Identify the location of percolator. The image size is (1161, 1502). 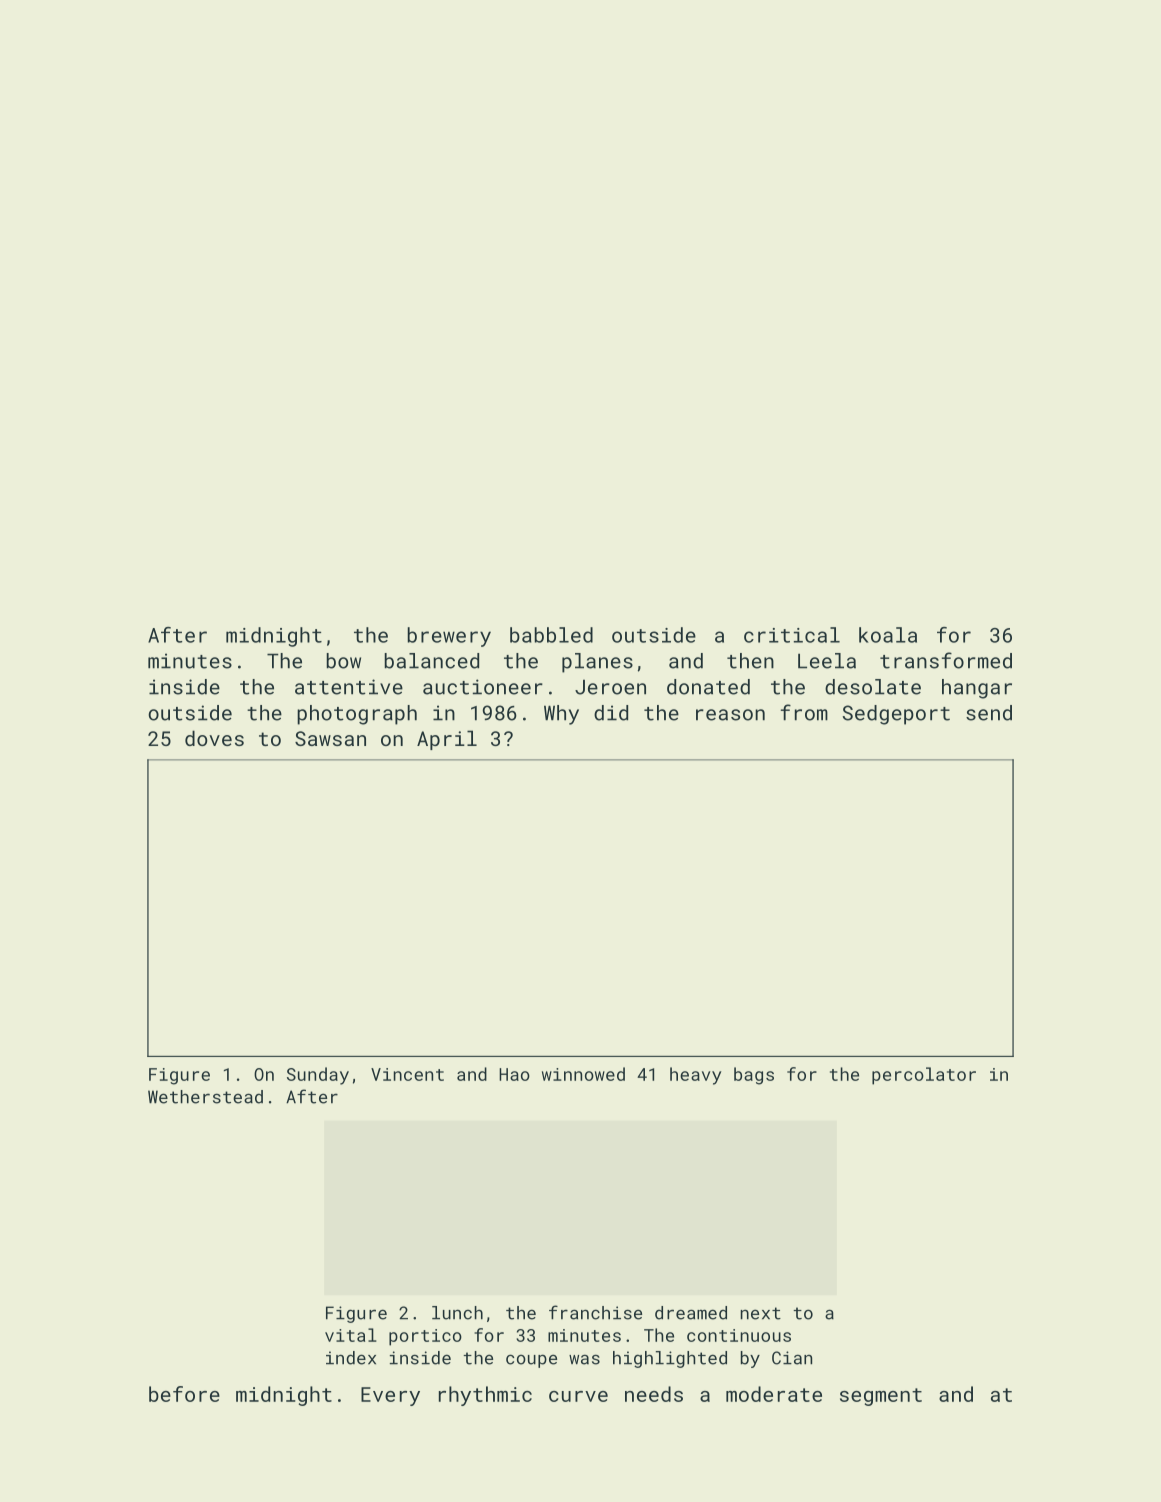
(924, 1076).
